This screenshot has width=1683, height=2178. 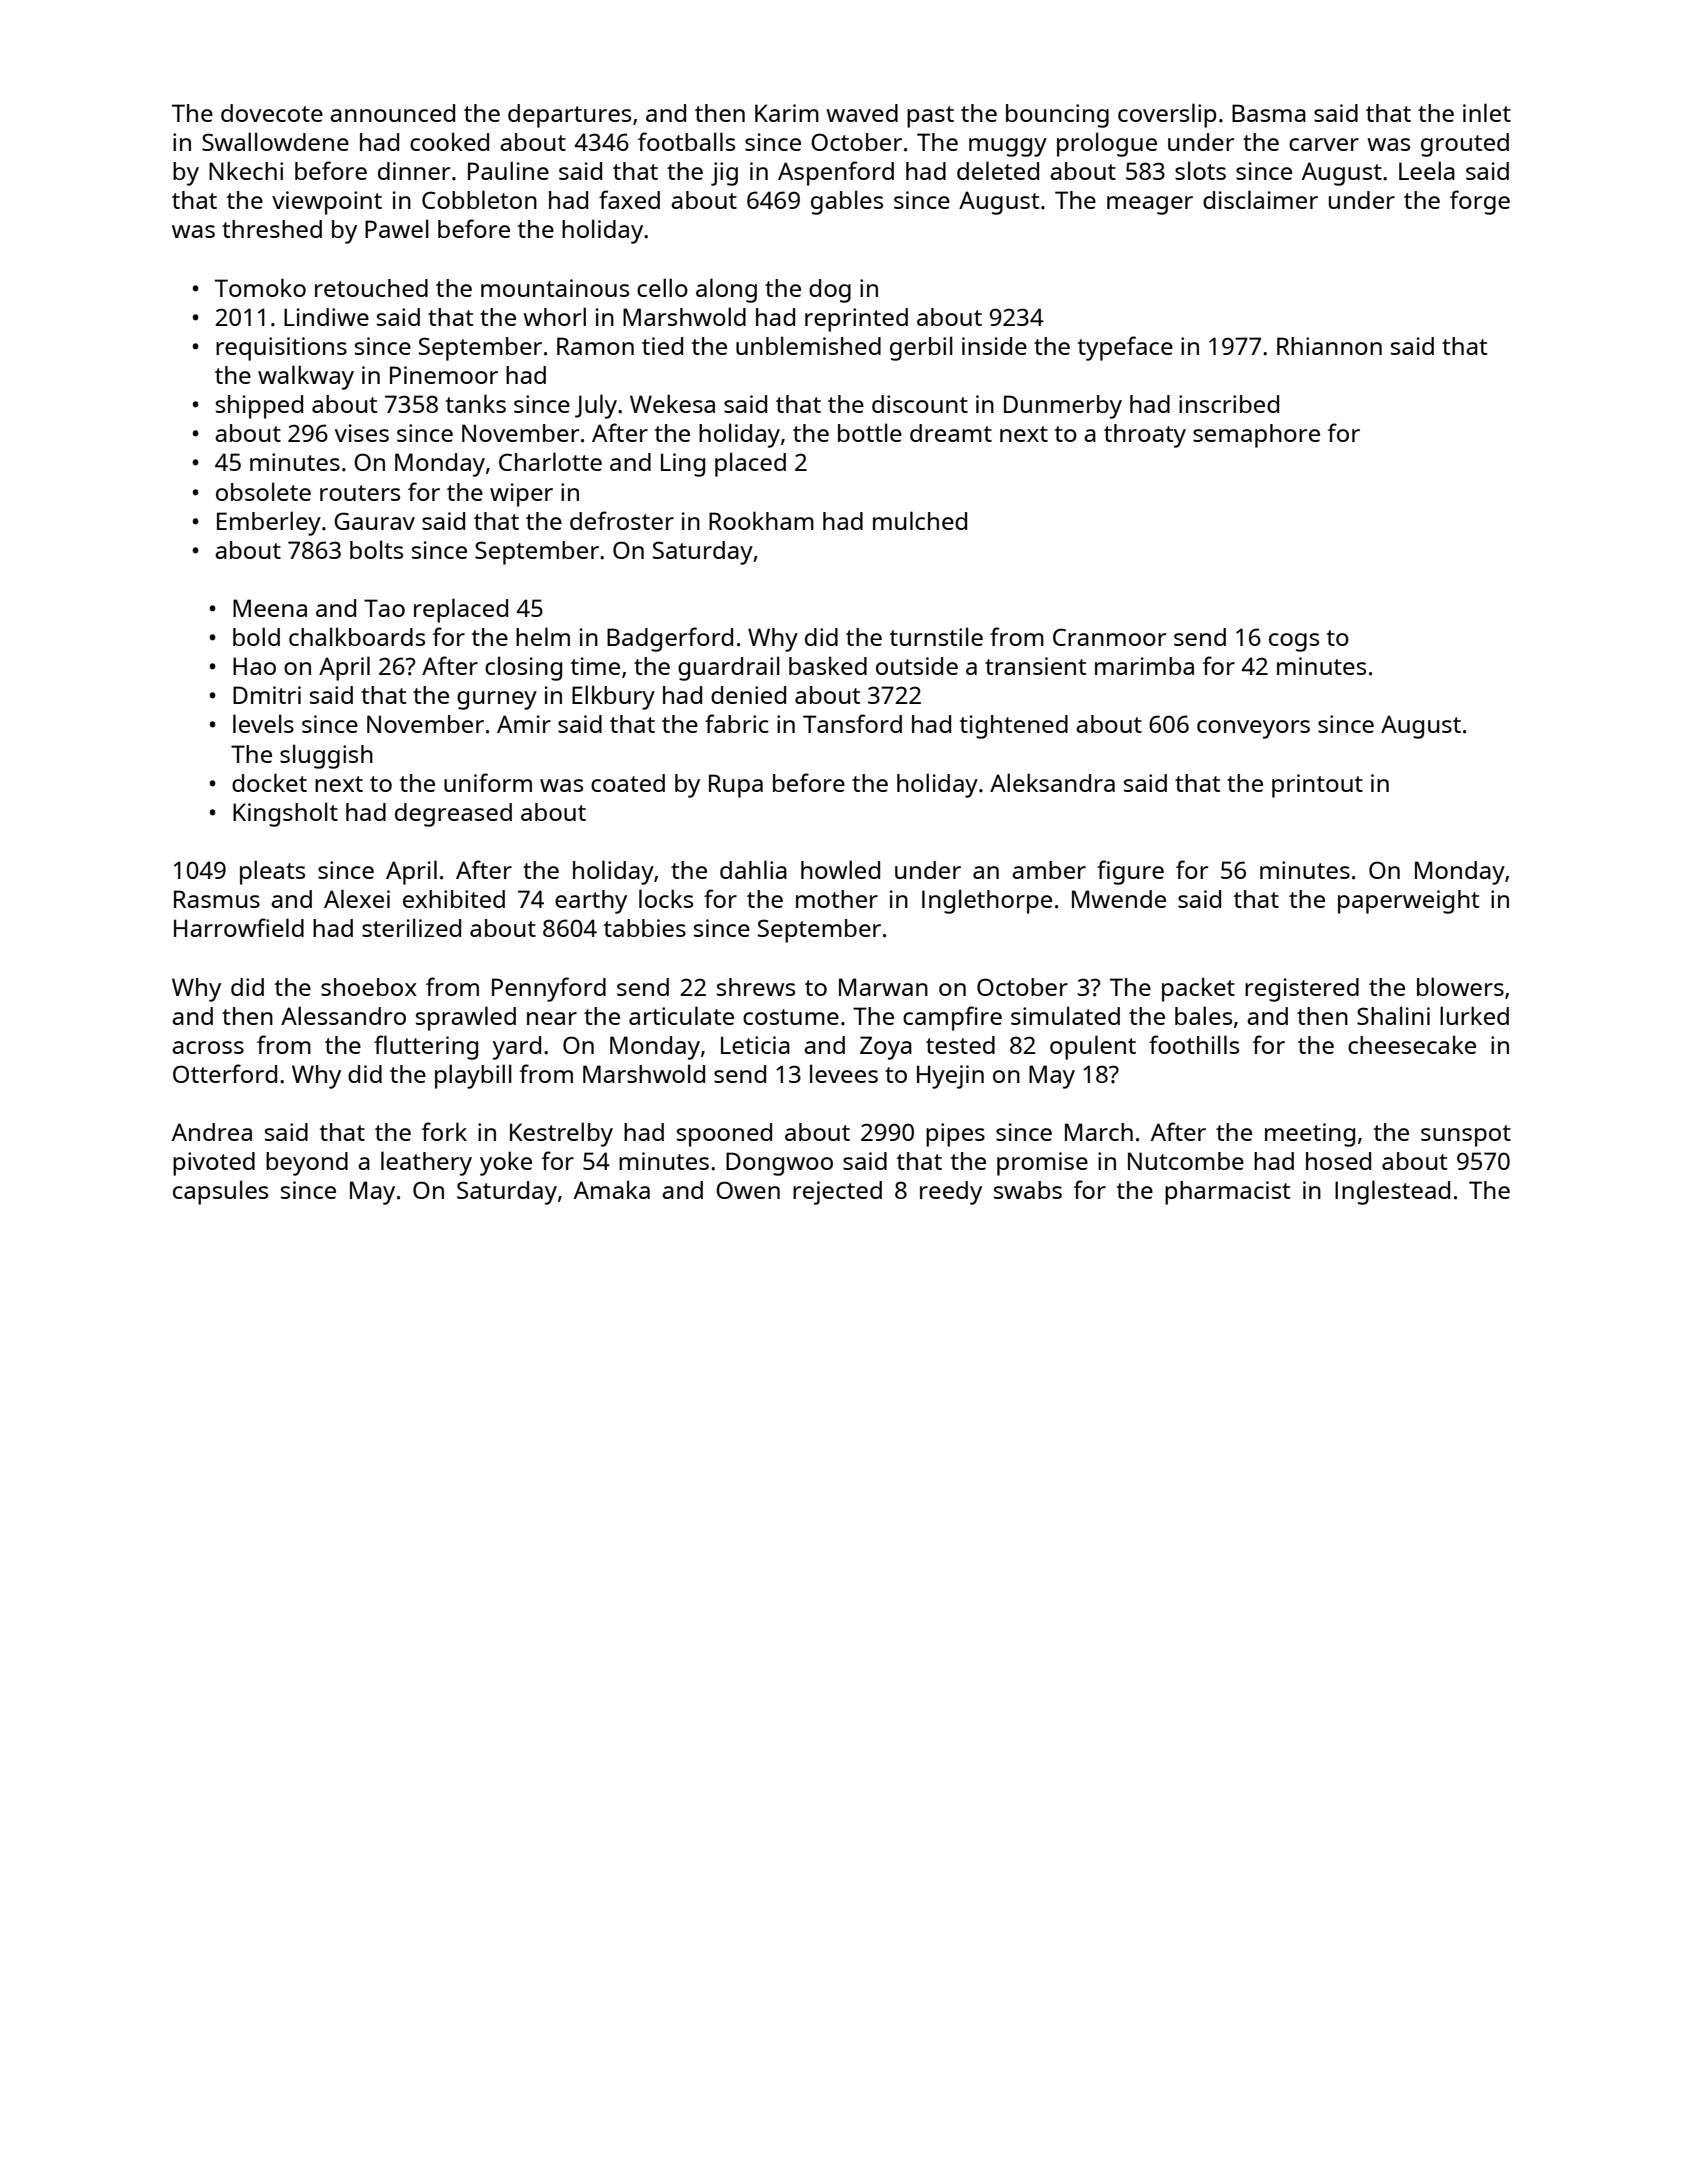 I want to click on tightened, so click(x=1014, y=727).
